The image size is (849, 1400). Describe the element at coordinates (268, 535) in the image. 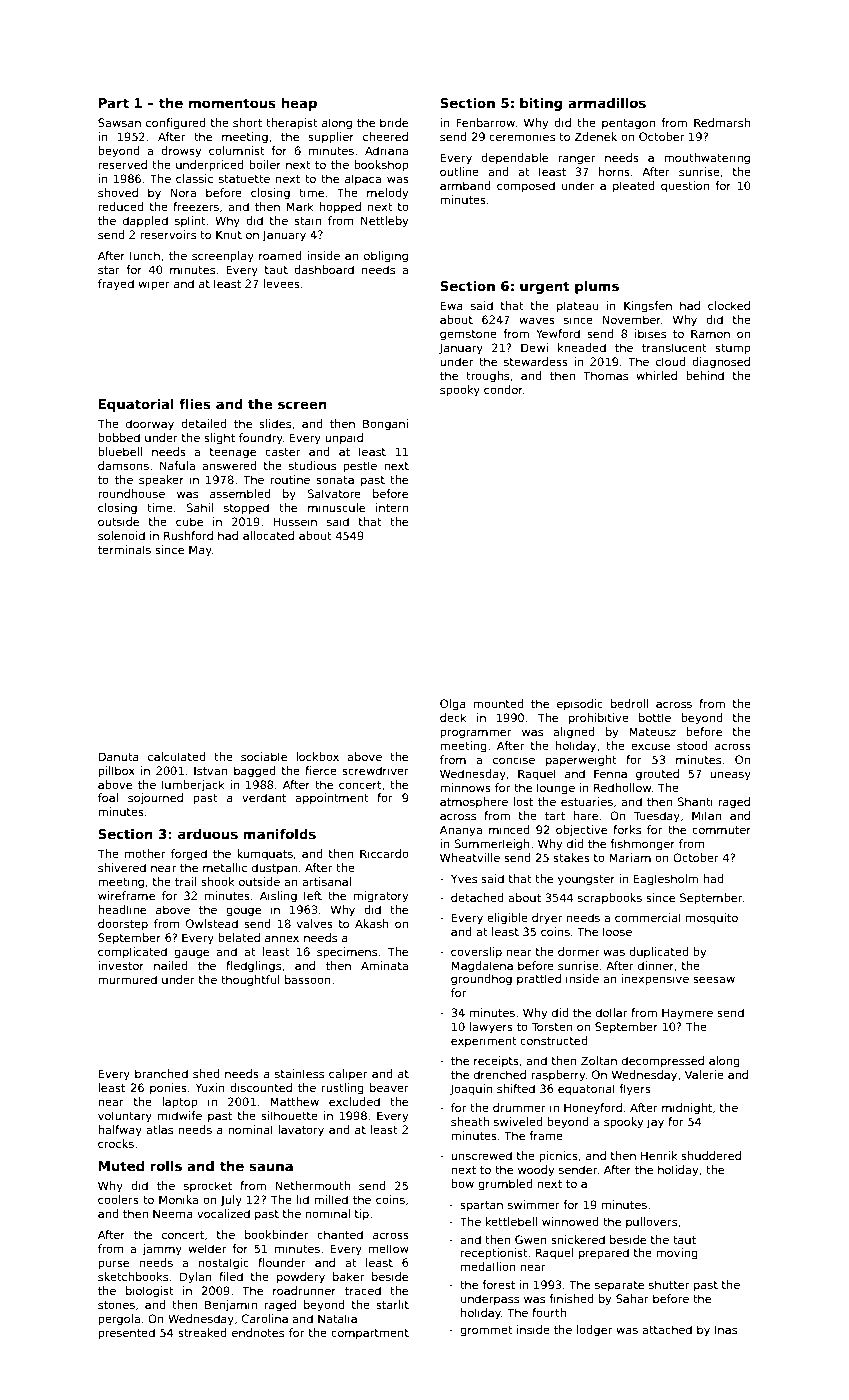

I see `allocated` at that location.
